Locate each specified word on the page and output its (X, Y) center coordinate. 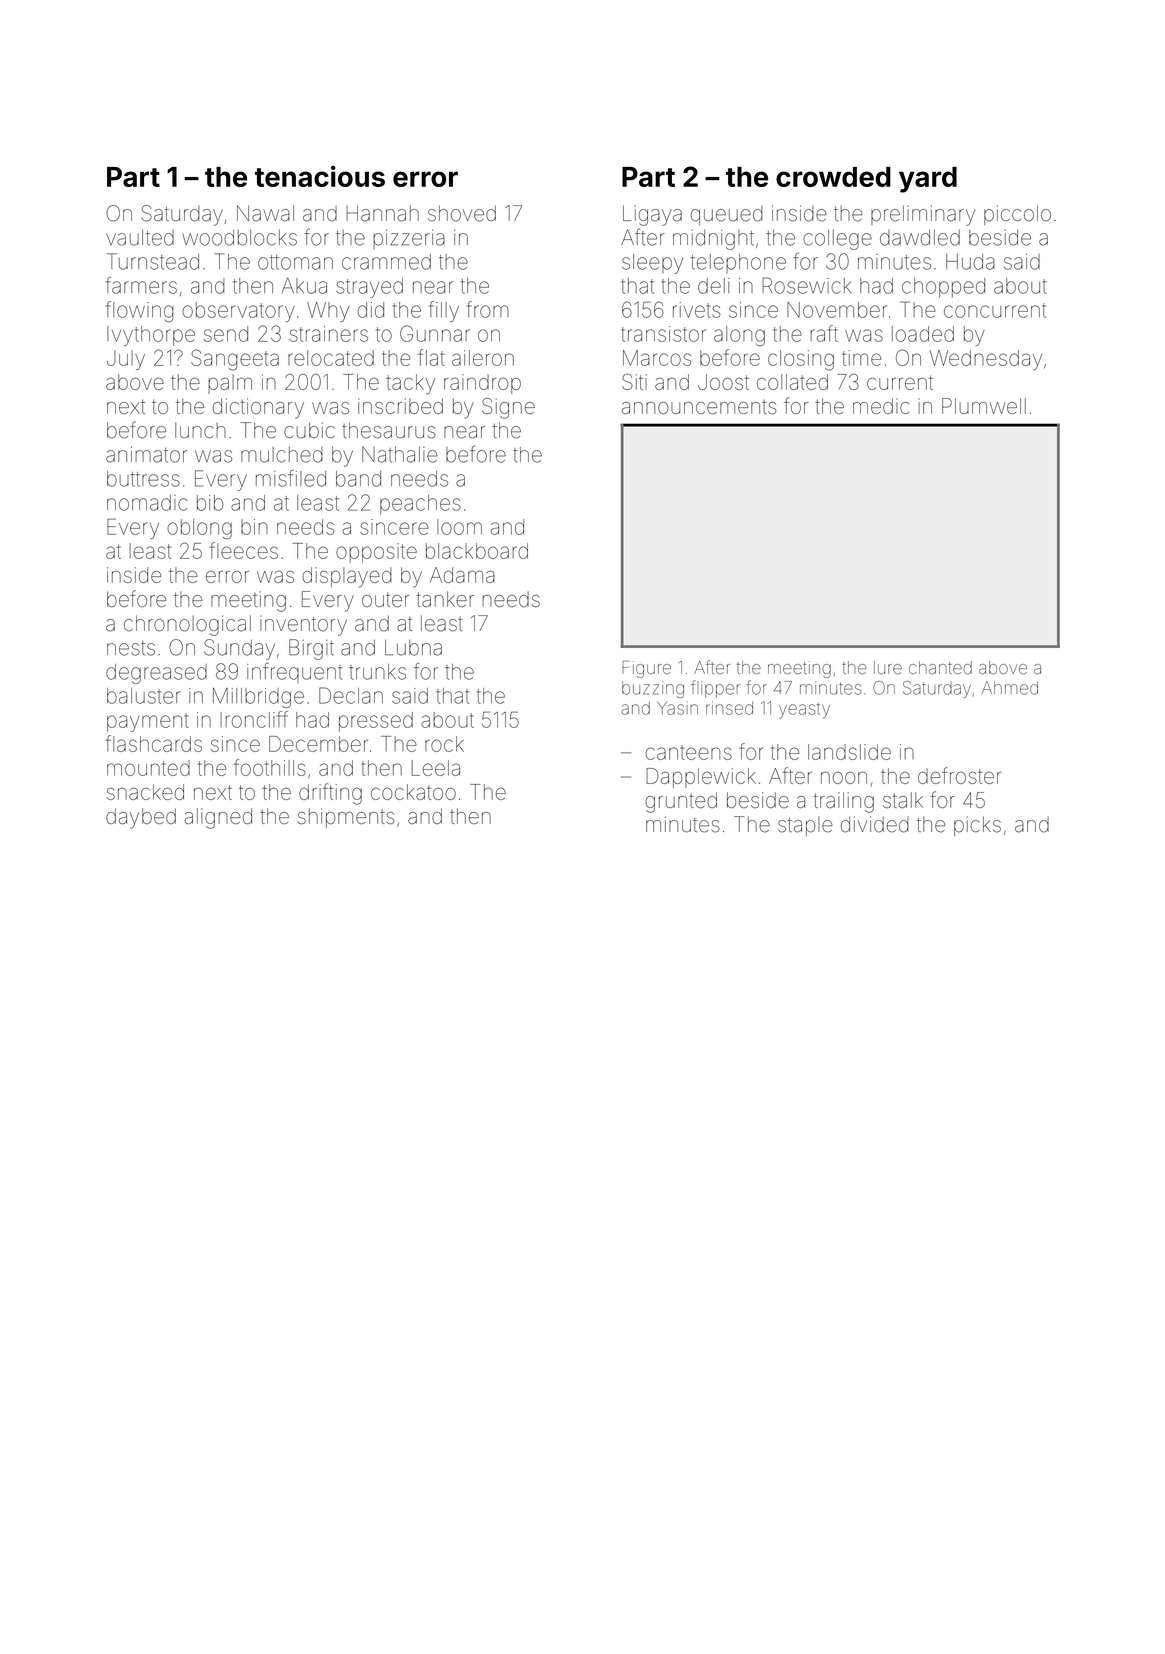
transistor (663, 334)
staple (805, 826)
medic (881, 406)
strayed (369, 288)
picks (977, 826)
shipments (346, 818)
